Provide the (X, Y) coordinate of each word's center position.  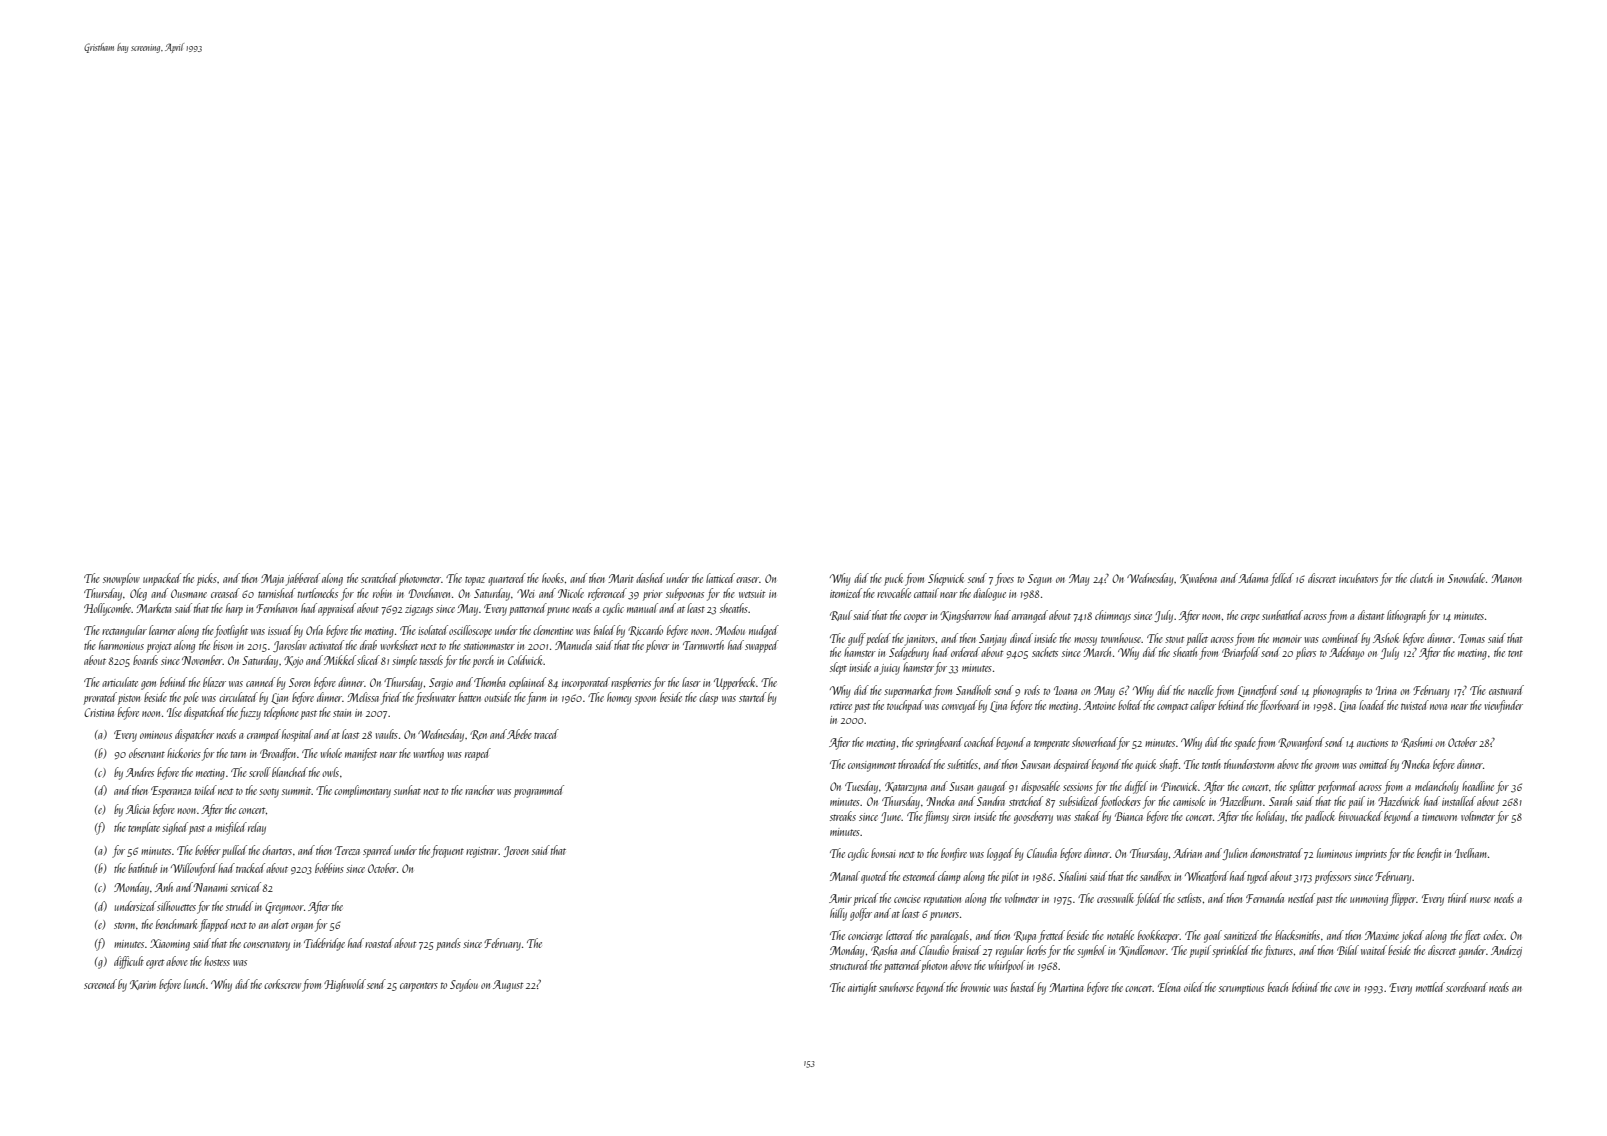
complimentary (362, 791)
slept (838, 668)
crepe (1250, 618)
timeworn (1439, 817)
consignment (872, 766)
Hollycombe (108, 609)
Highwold (345, 985)
